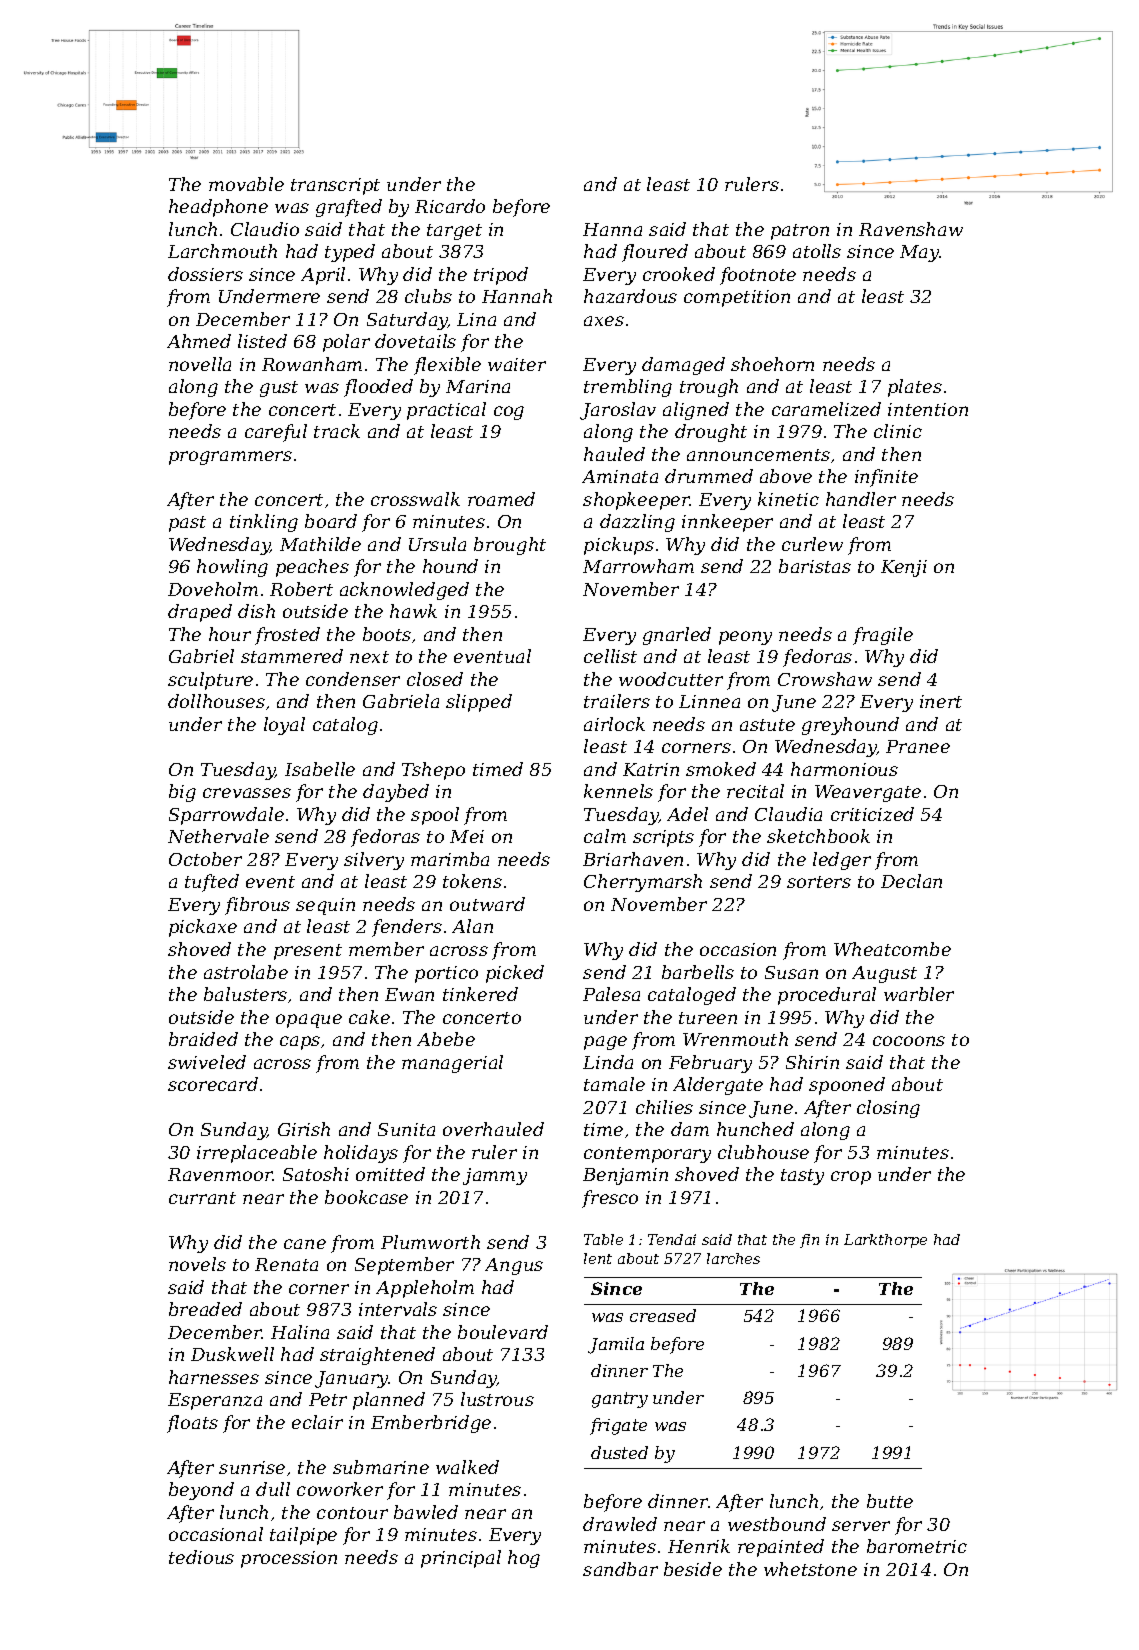 The height and width of the page is (1650, 1139). I want to click on typed, so click(350, 253).
